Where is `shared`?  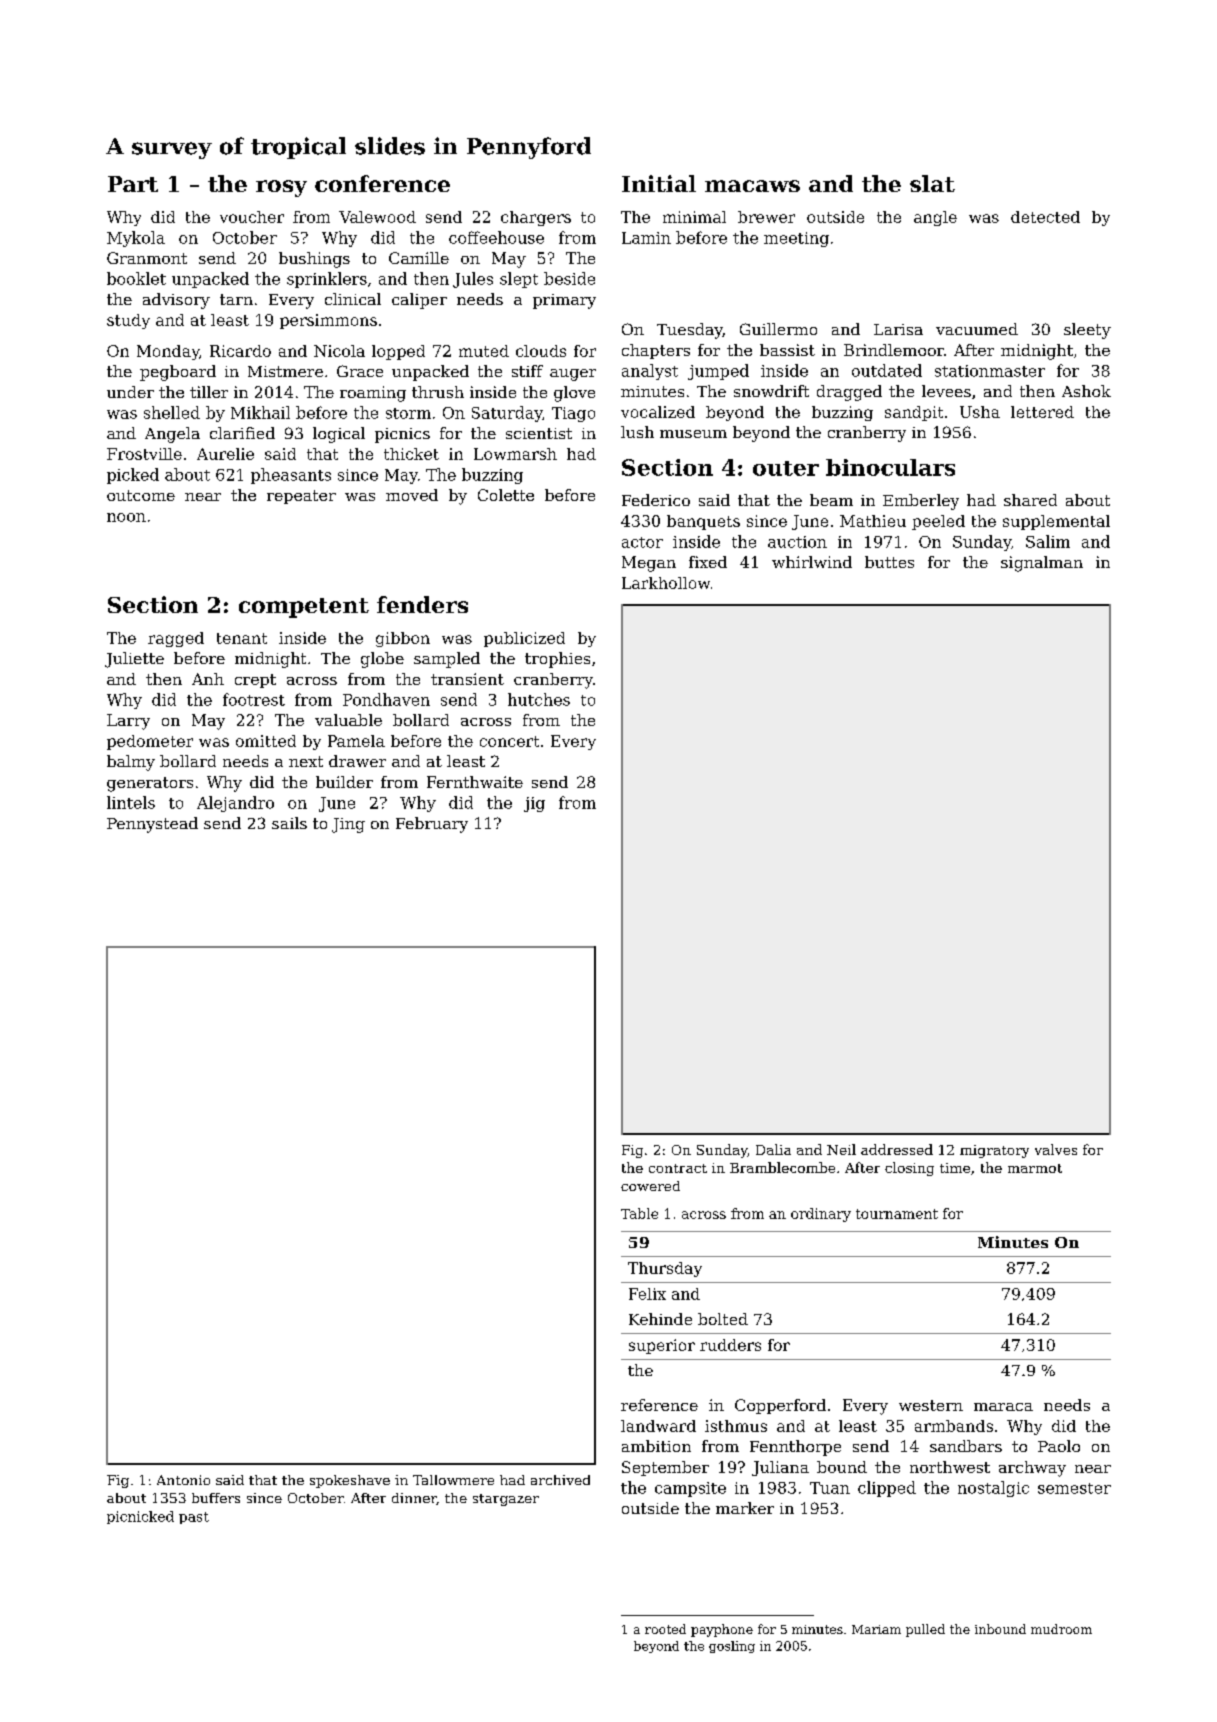 shared is located at coordinates (1030, 500).
